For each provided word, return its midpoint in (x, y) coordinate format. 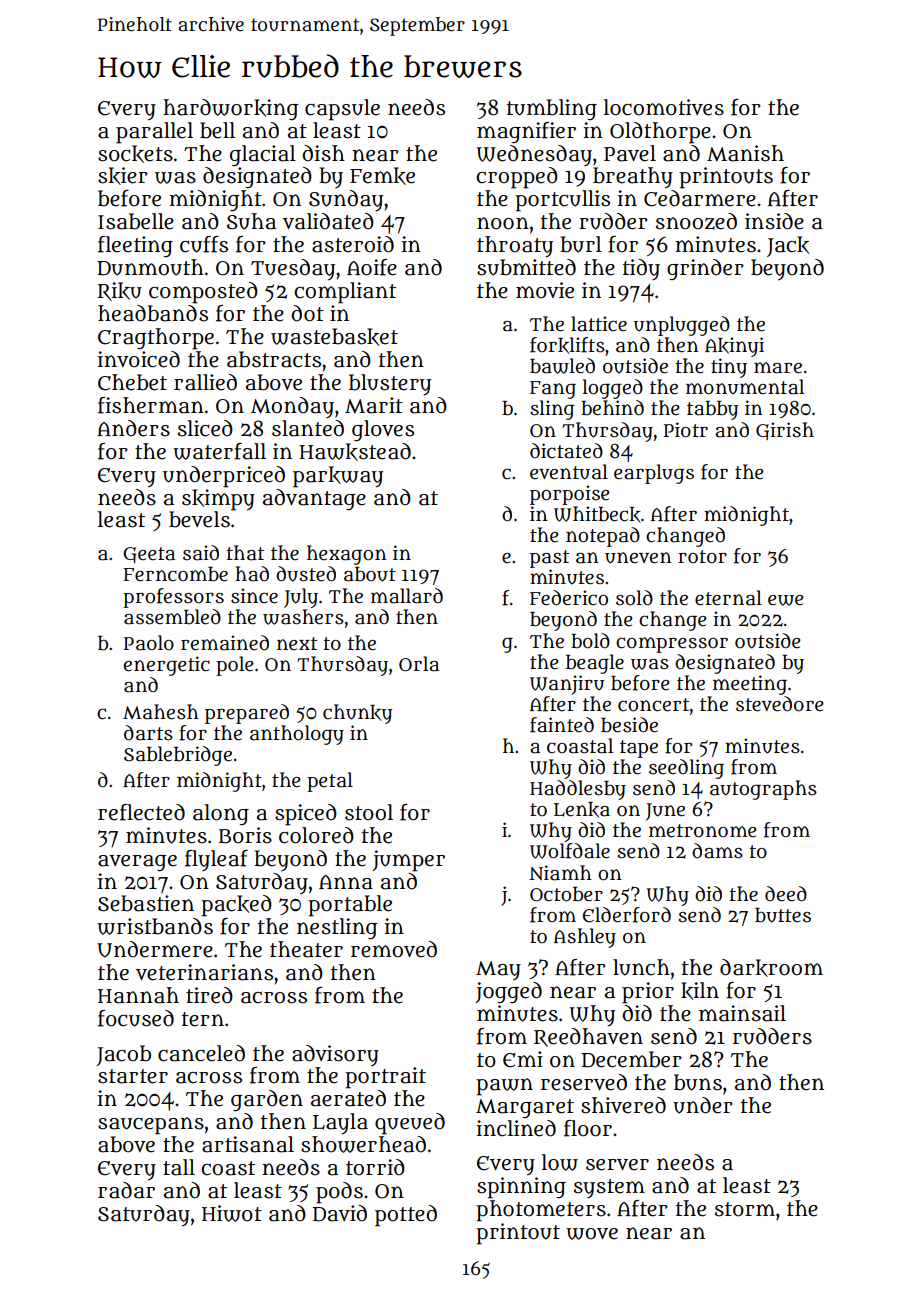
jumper (408, 860)
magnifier (526, 132)
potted (406, 1216)
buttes (783, 915)
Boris (245, 835)
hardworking (231, 109)
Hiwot (232, 1213)
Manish (745, 153)
